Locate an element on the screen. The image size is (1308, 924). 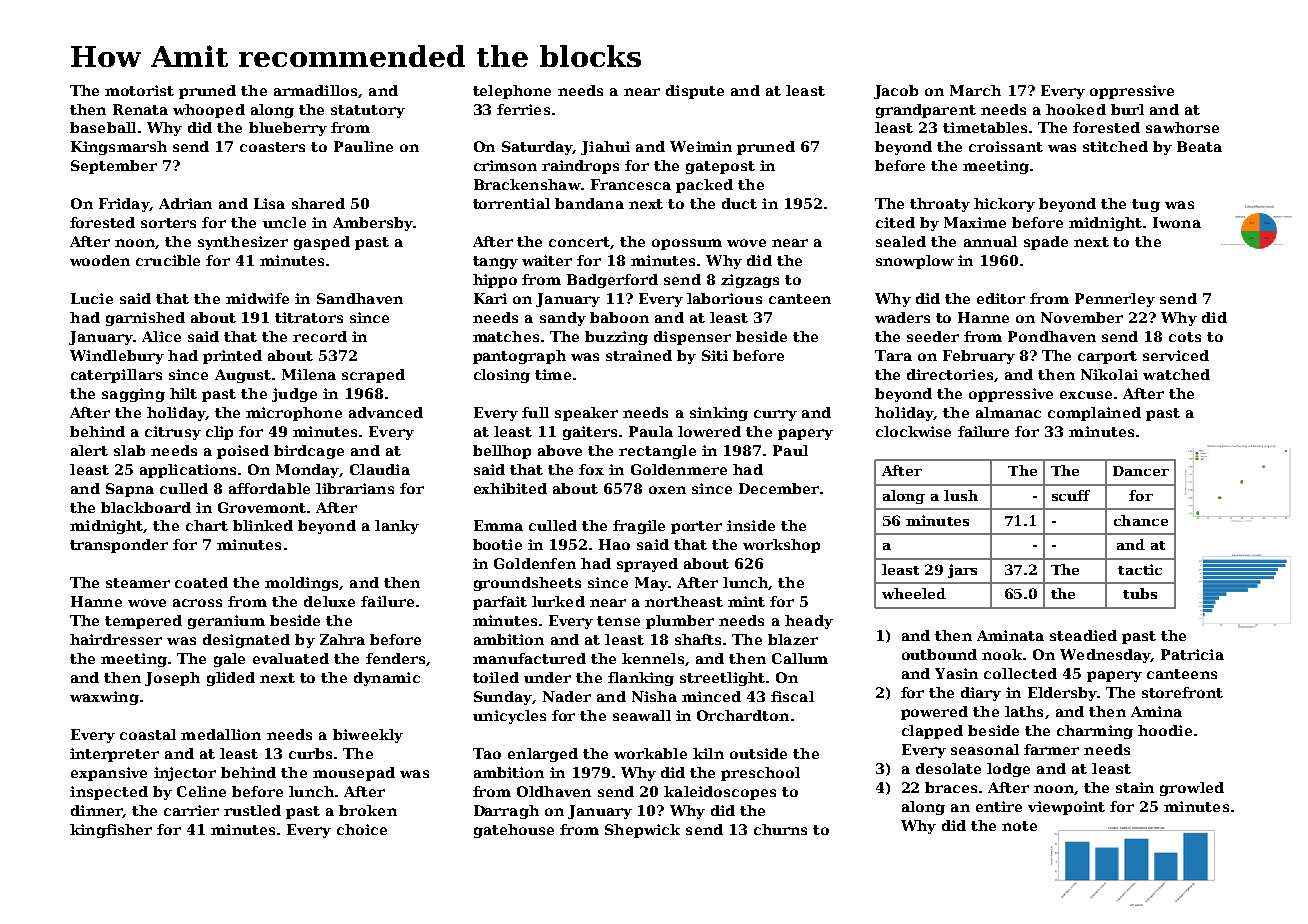
carrier is located at coordinates (191, 810).
